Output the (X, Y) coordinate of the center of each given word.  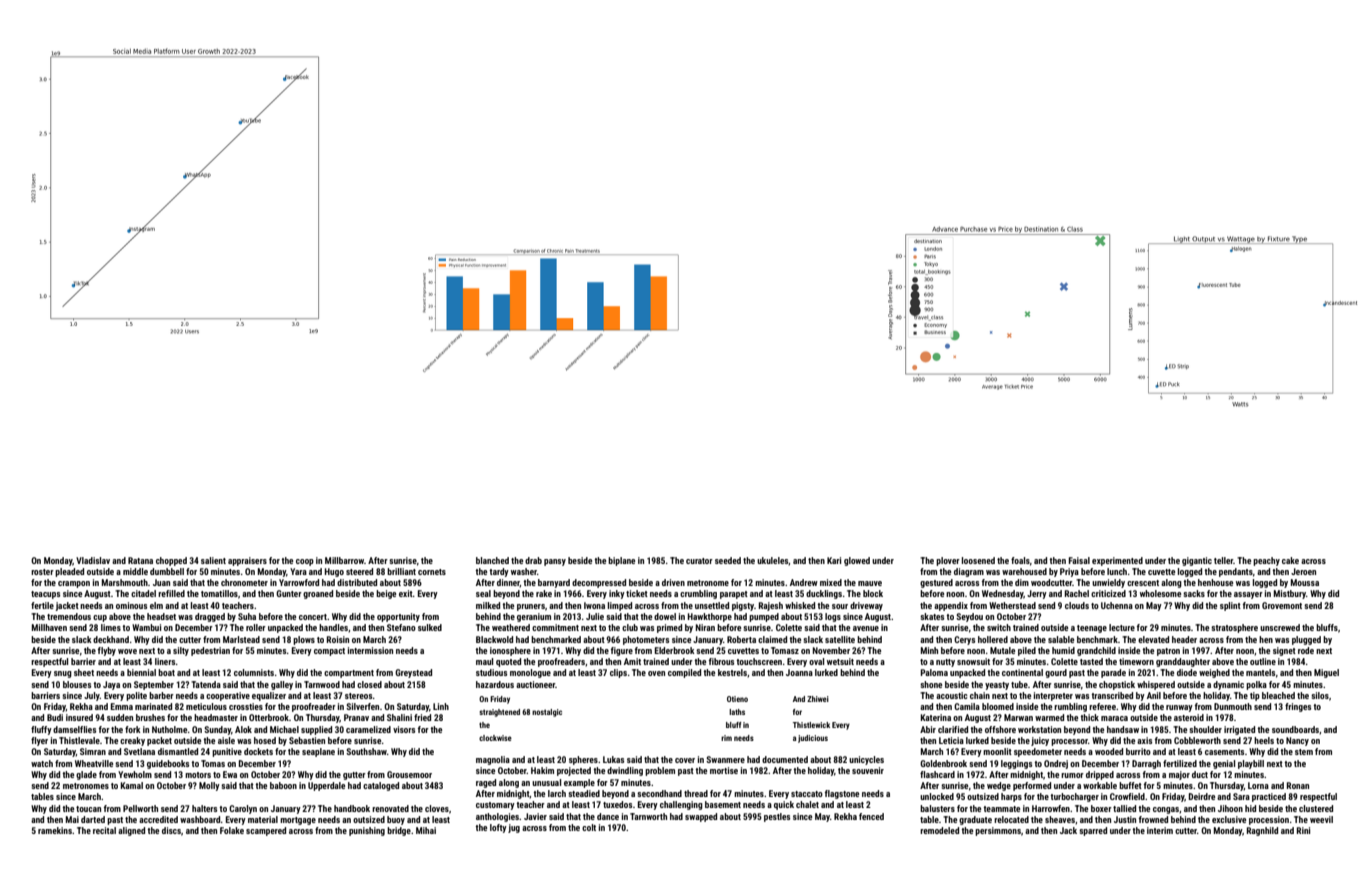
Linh (441, 706)
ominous (132, 605)
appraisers (247, 561)
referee (1102, 706)
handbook (352, 808)
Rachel (1077, 593)
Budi (55, 717)
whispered (1156, 685)
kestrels (732, 672)
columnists (254, 672)
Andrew (804, 582)
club (630, 627)
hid (1250, 808)
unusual (546, 782)
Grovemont (1282, 605)
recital (104, 830)
